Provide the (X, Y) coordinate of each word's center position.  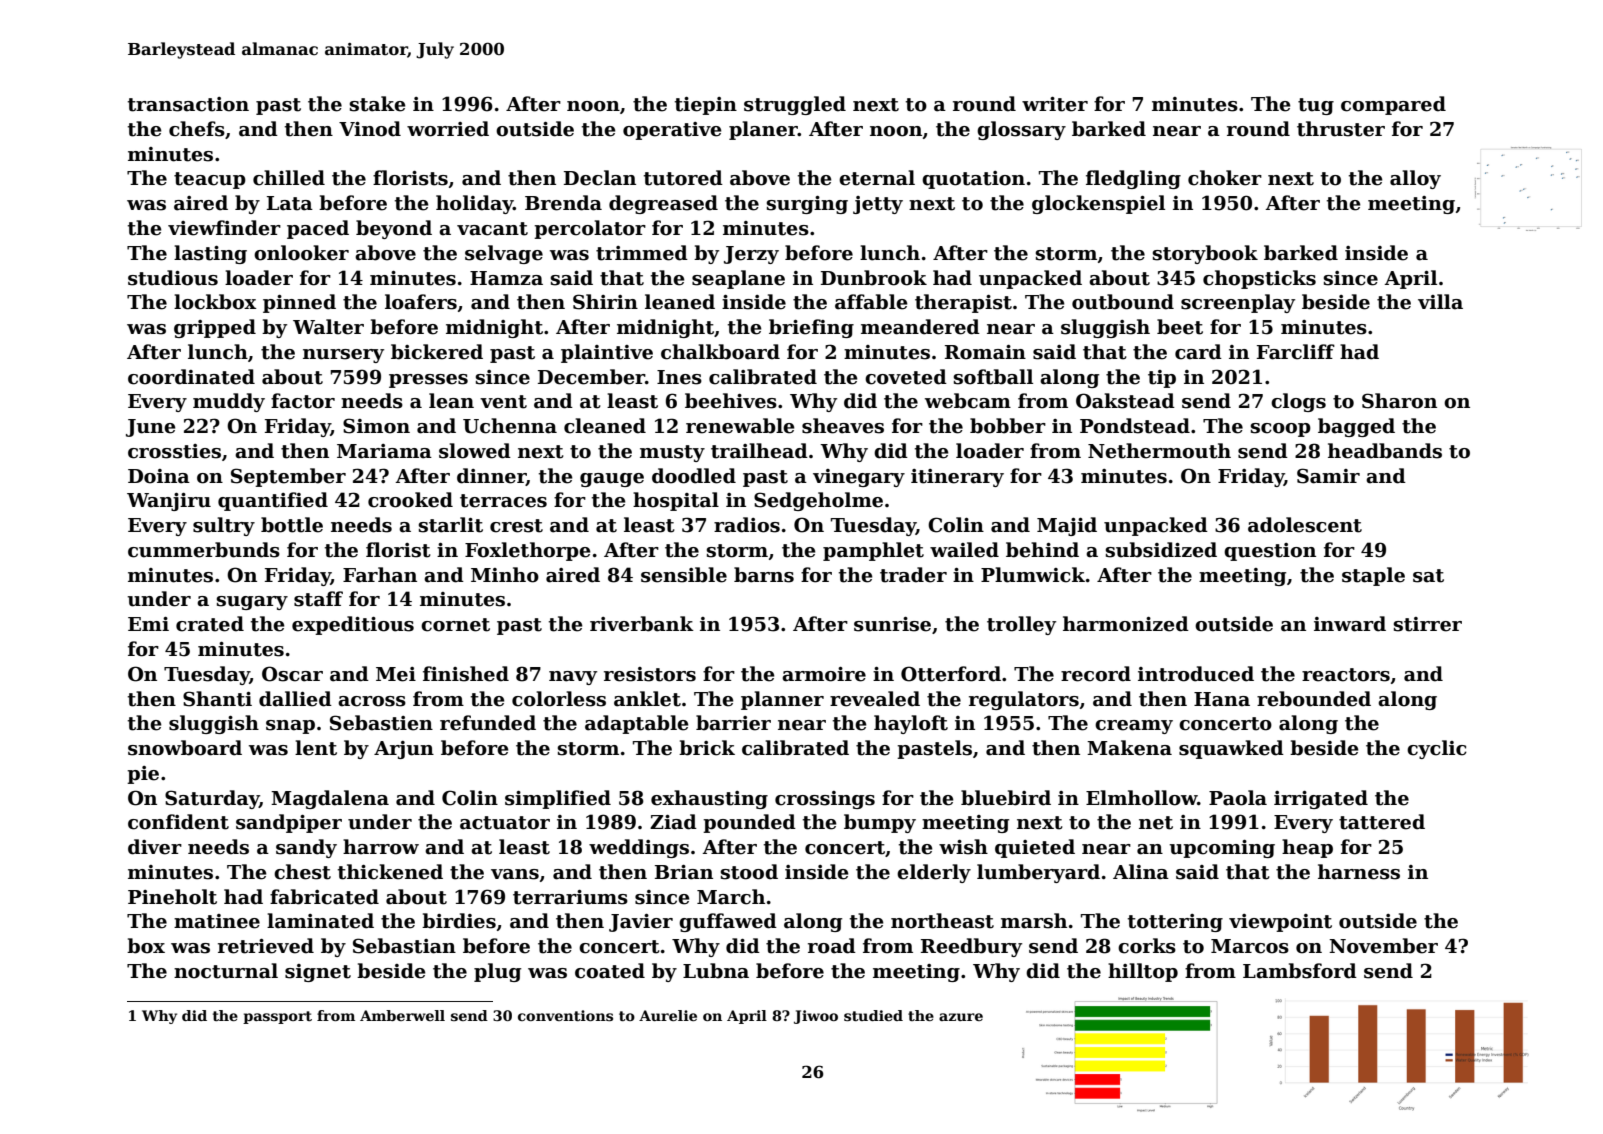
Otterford (951, 674)
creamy (1134, 727)
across (372, 701)
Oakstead (1125, 401)
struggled (795, 105)
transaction (188, 104)
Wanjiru (169, 502)
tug (1316, 106)
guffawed (728, 922)
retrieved (266, 946)
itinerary (957, 478)
